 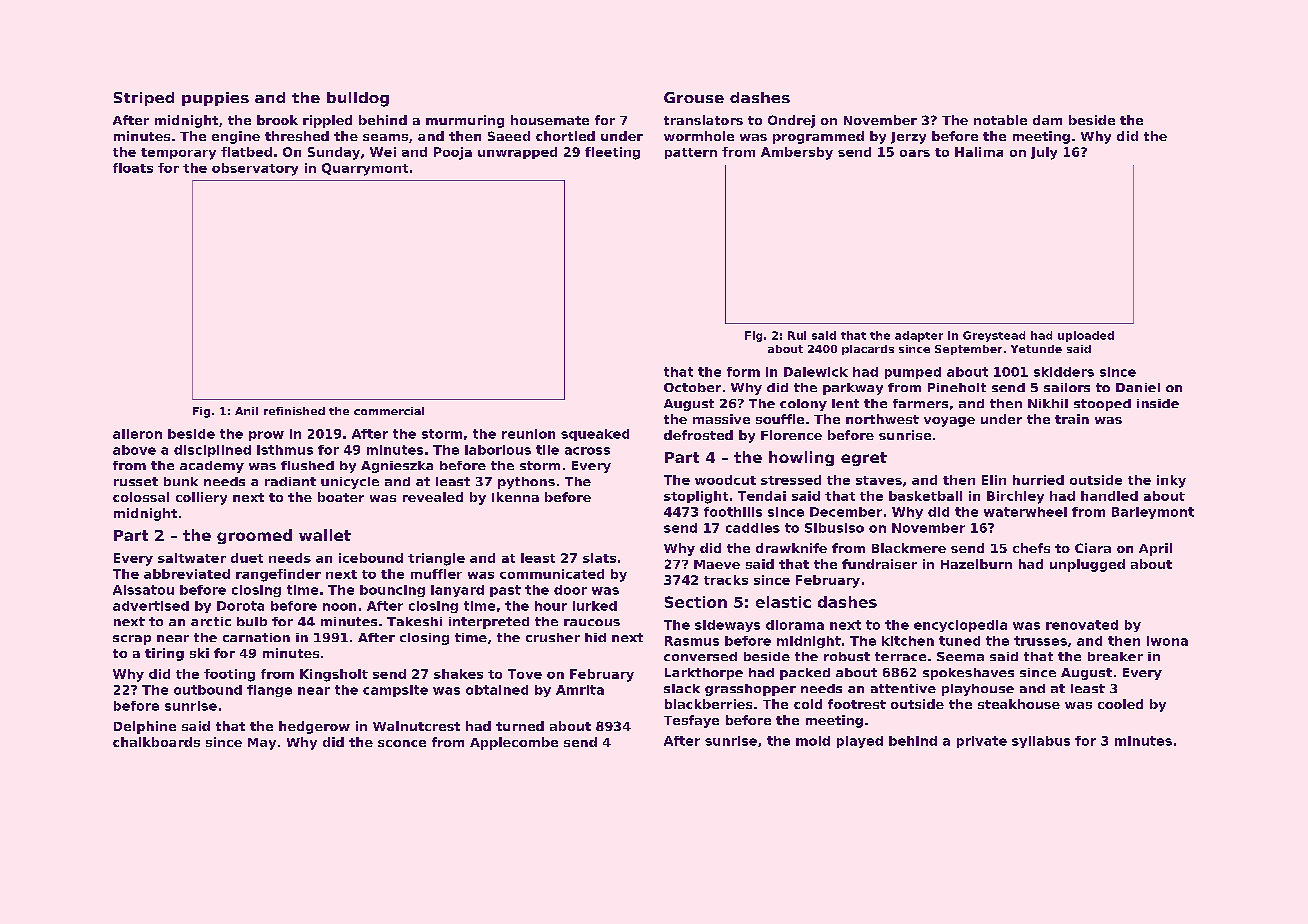 What do you see at coordinates (696, 497) in the screenshot?
I see `stoplight` at bounding box center [696, 497].
